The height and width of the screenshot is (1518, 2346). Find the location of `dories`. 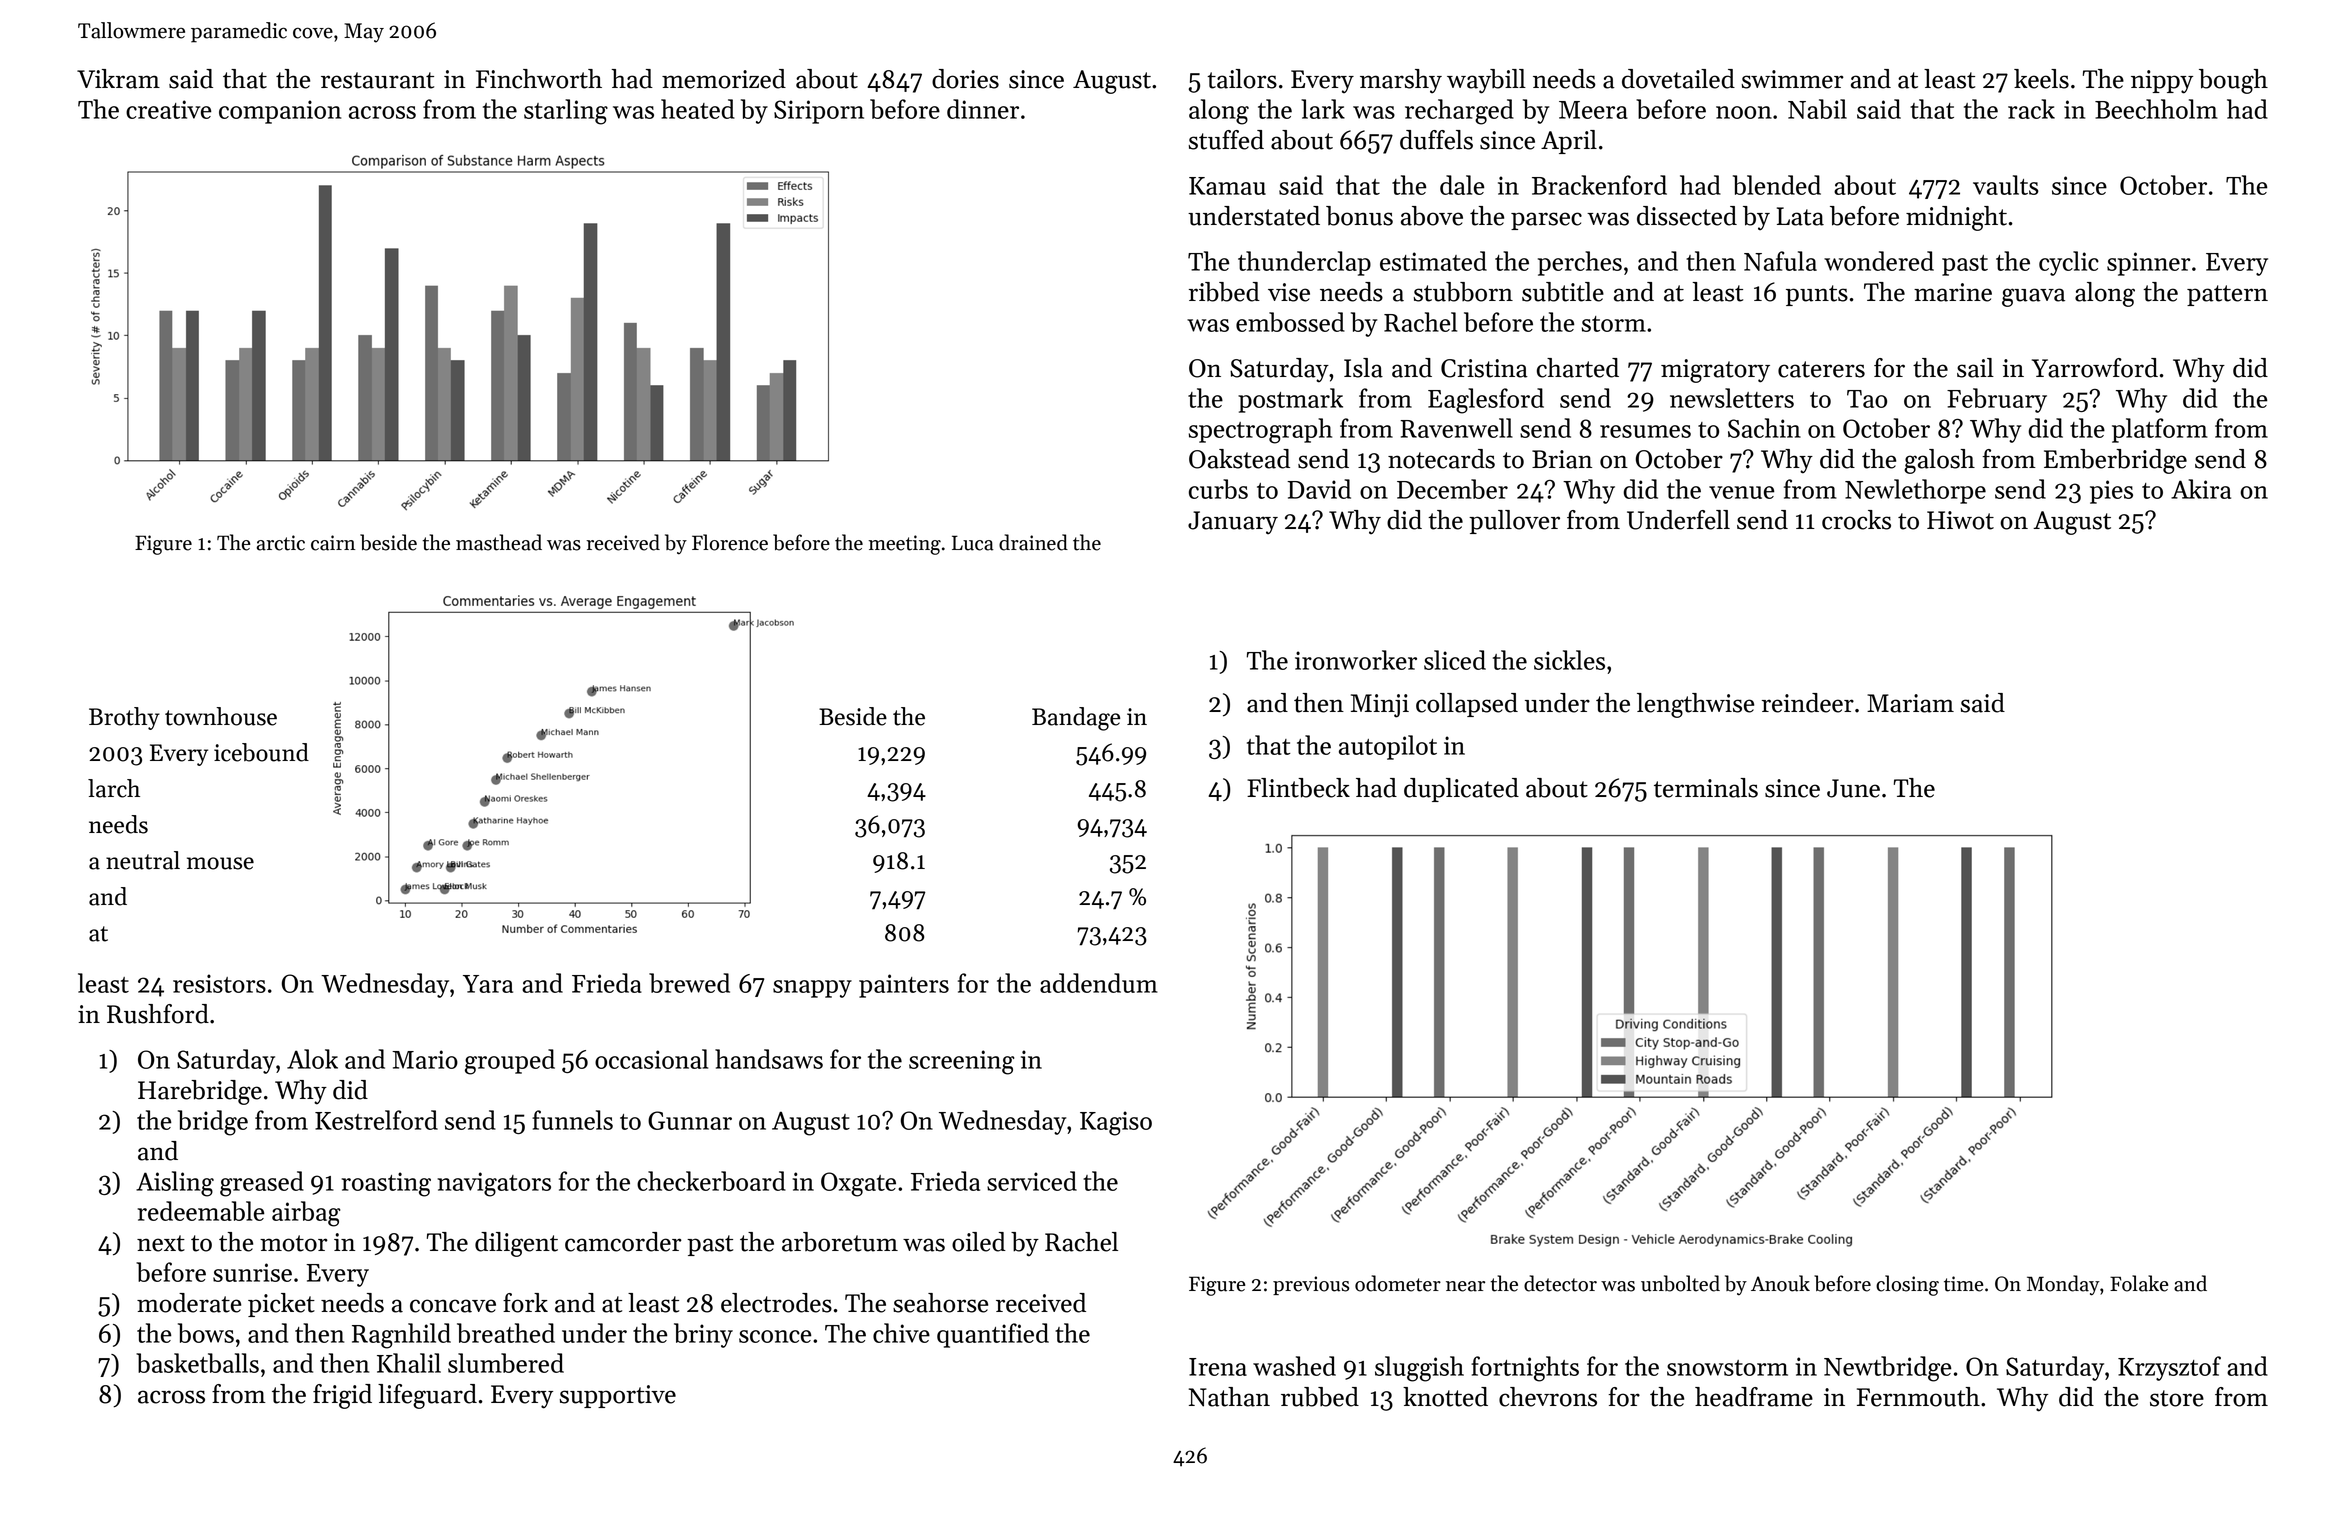

dories is located at coordinates (965, 79).
